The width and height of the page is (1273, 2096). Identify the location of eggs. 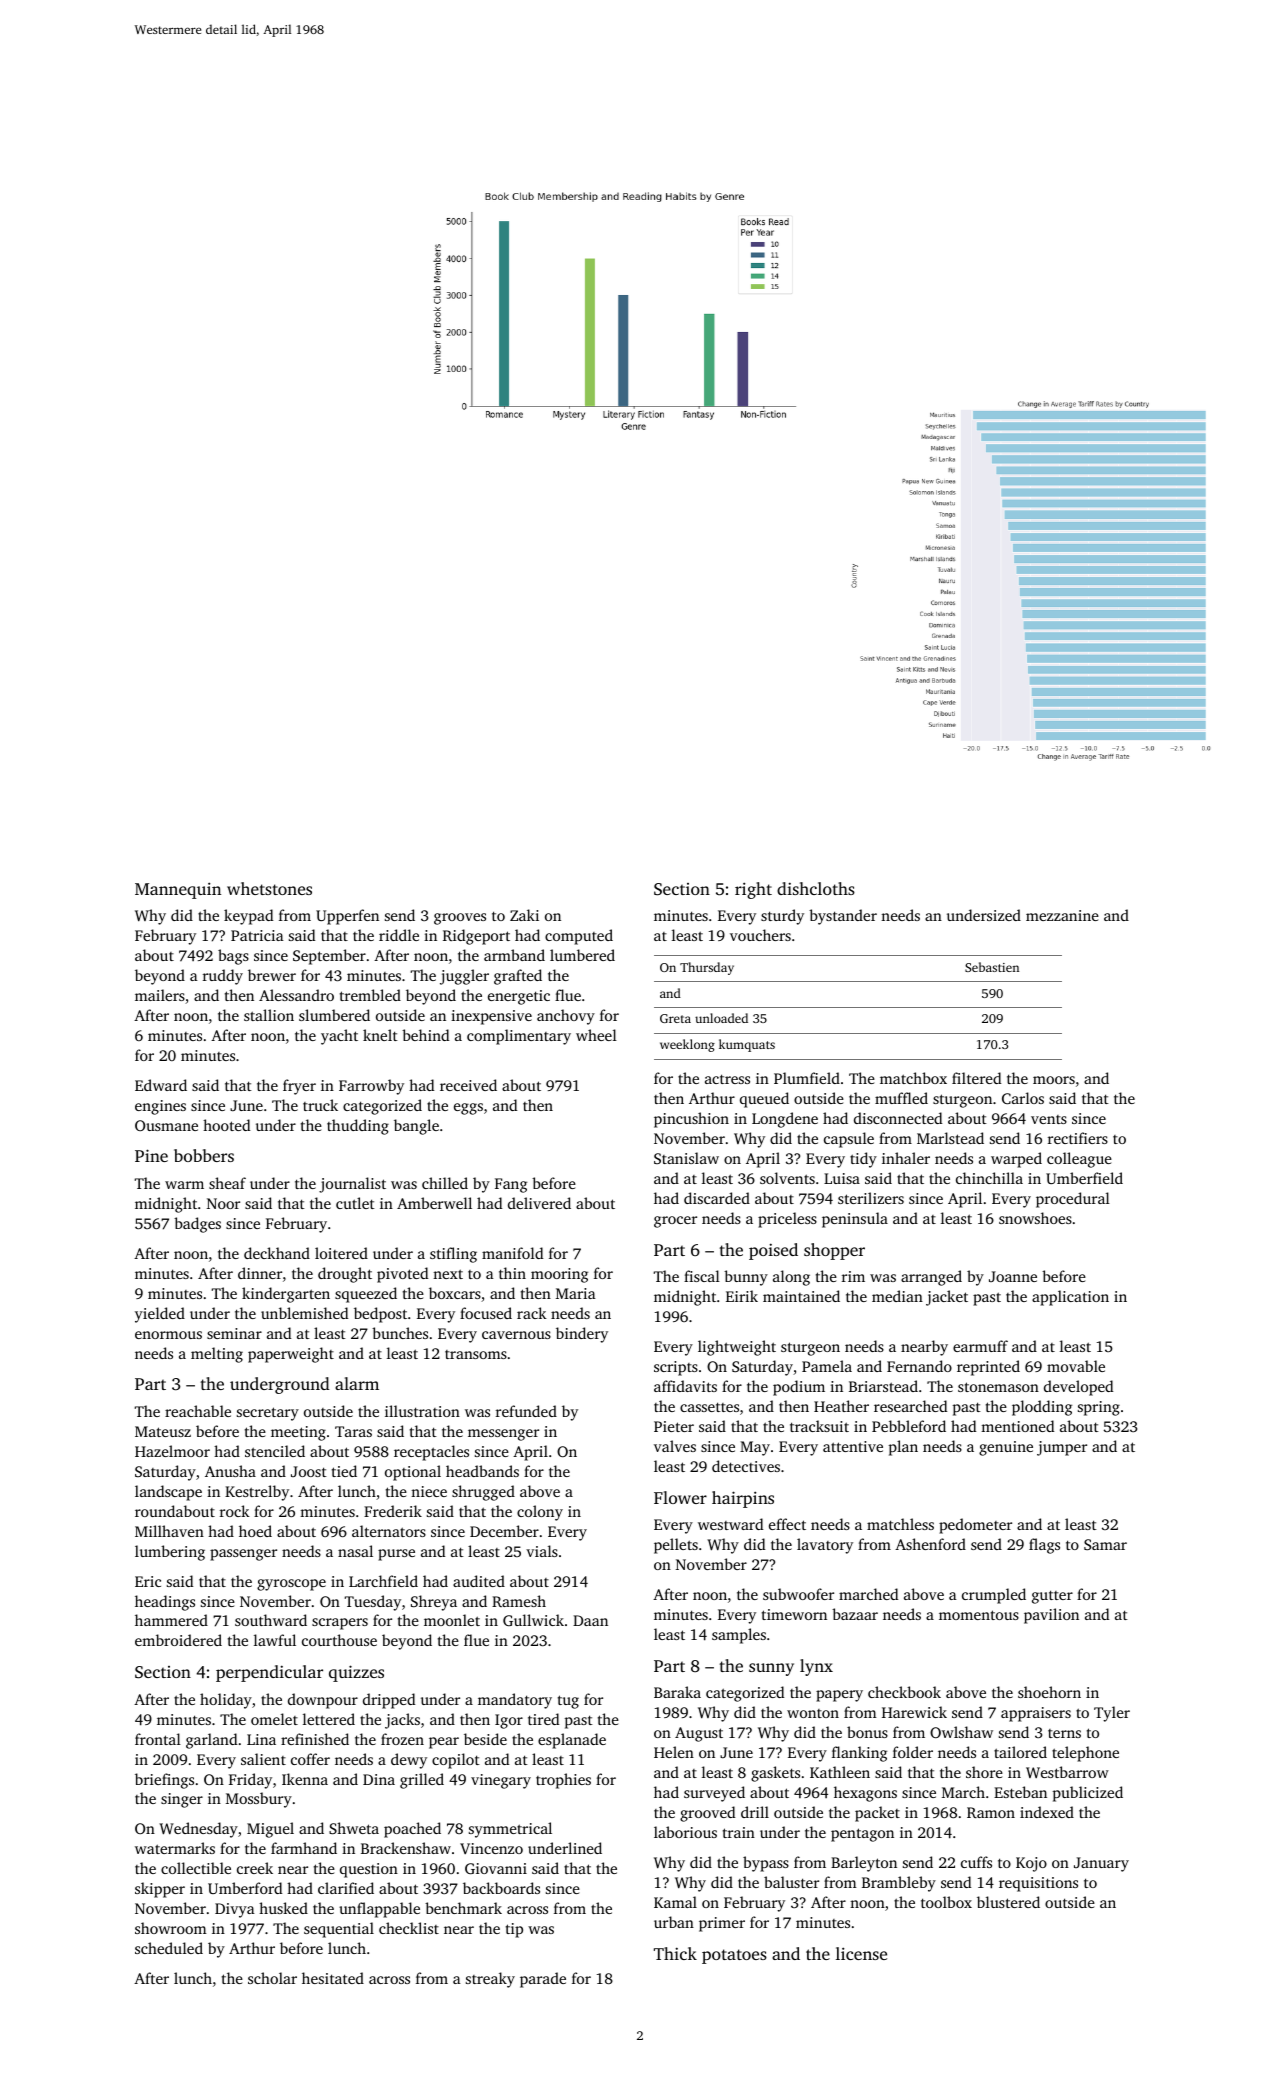
(468, 1109).
